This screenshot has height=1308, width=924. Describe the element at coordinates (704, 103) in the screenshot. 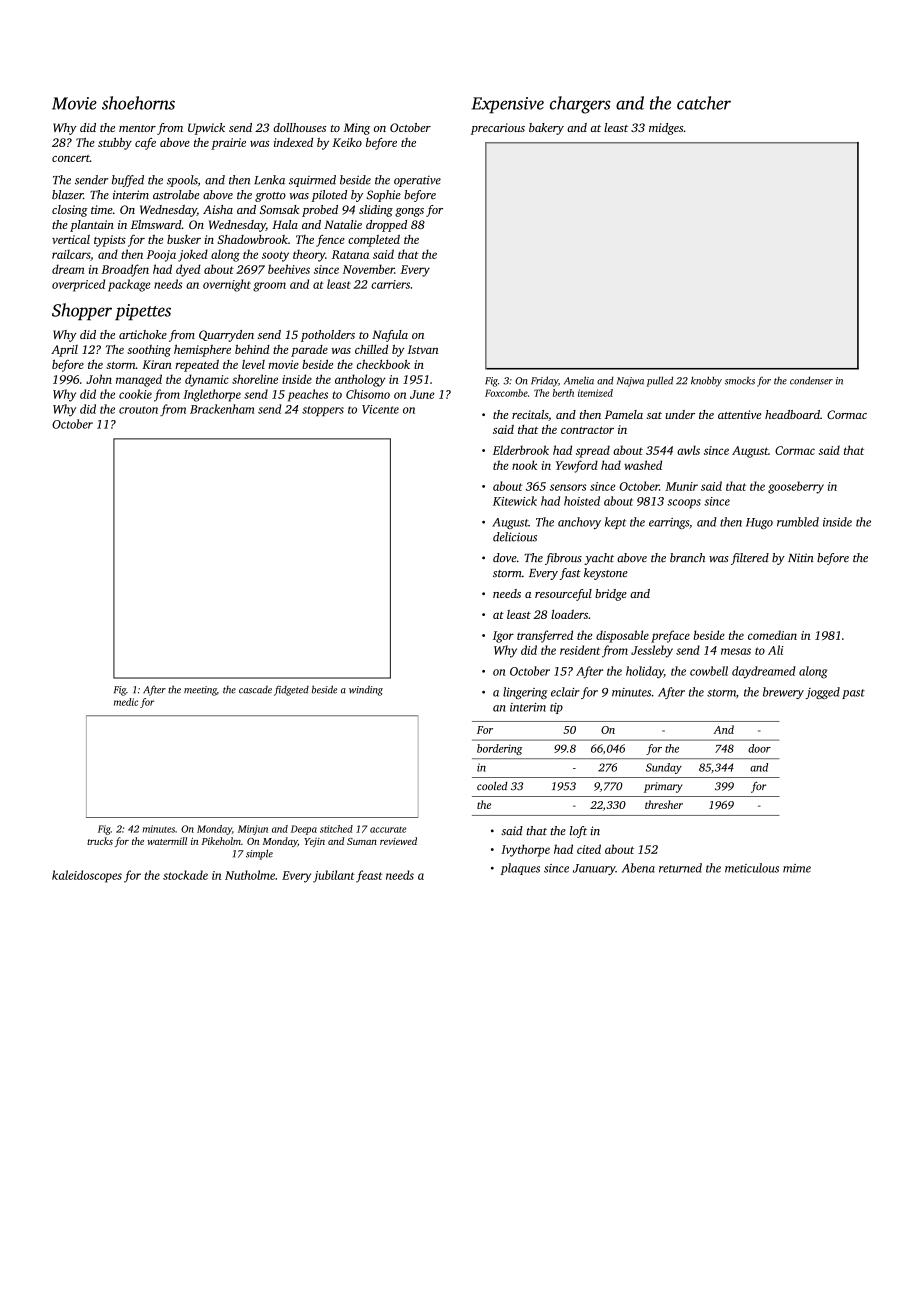

I see `catcher` at that location.
